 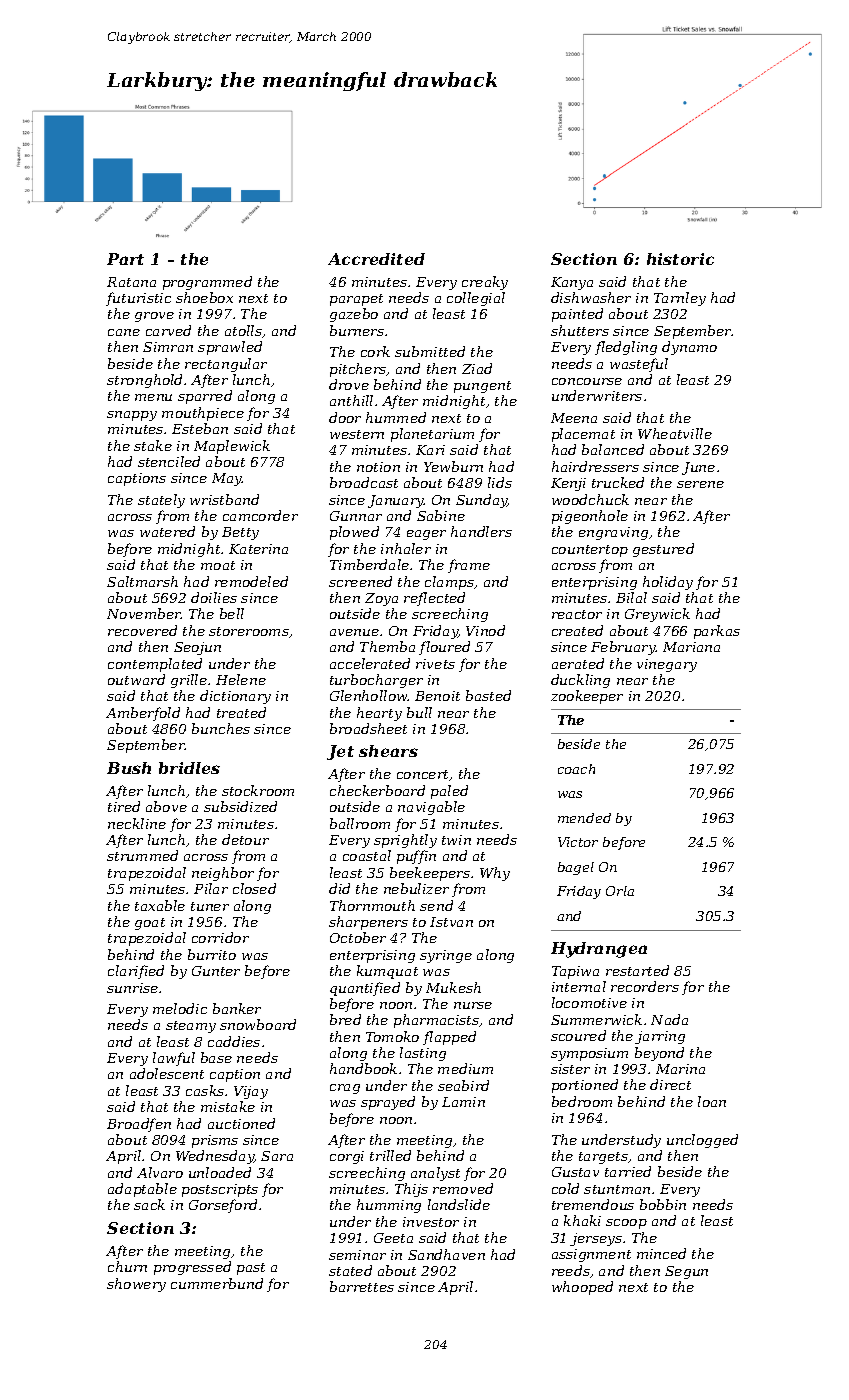 I want to click on outward, so click(x=136, y=679).
